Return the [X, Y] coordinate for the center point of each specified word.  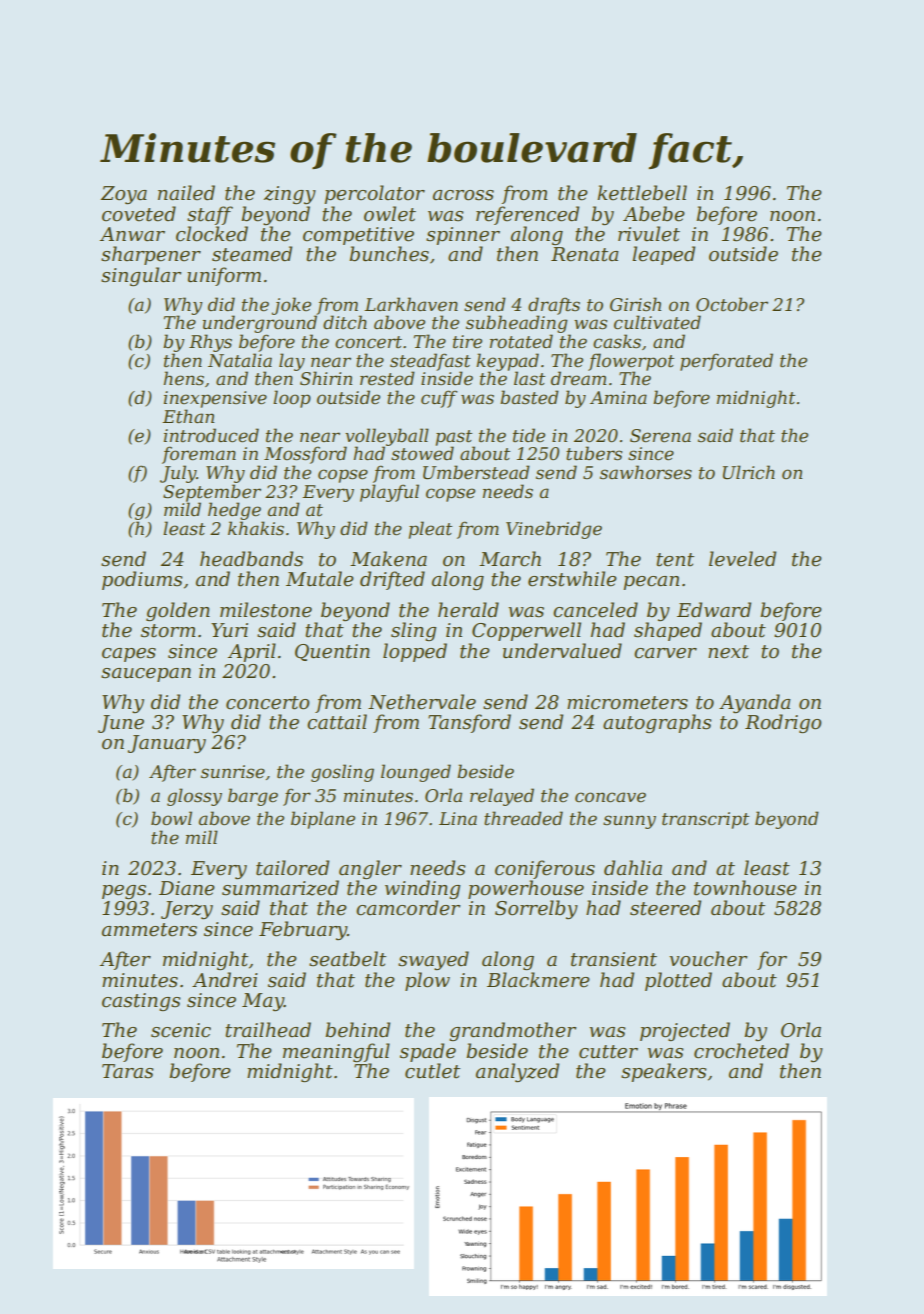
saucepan [146, 675]
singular [141, 276]
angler [370, 869]
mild [182, 509]
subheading [517, 324]
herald [468, 610]
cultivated [657, 322]
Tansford [469, 723]
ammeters [149, 930]
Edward [714, 610]
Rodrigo [783, 723]
